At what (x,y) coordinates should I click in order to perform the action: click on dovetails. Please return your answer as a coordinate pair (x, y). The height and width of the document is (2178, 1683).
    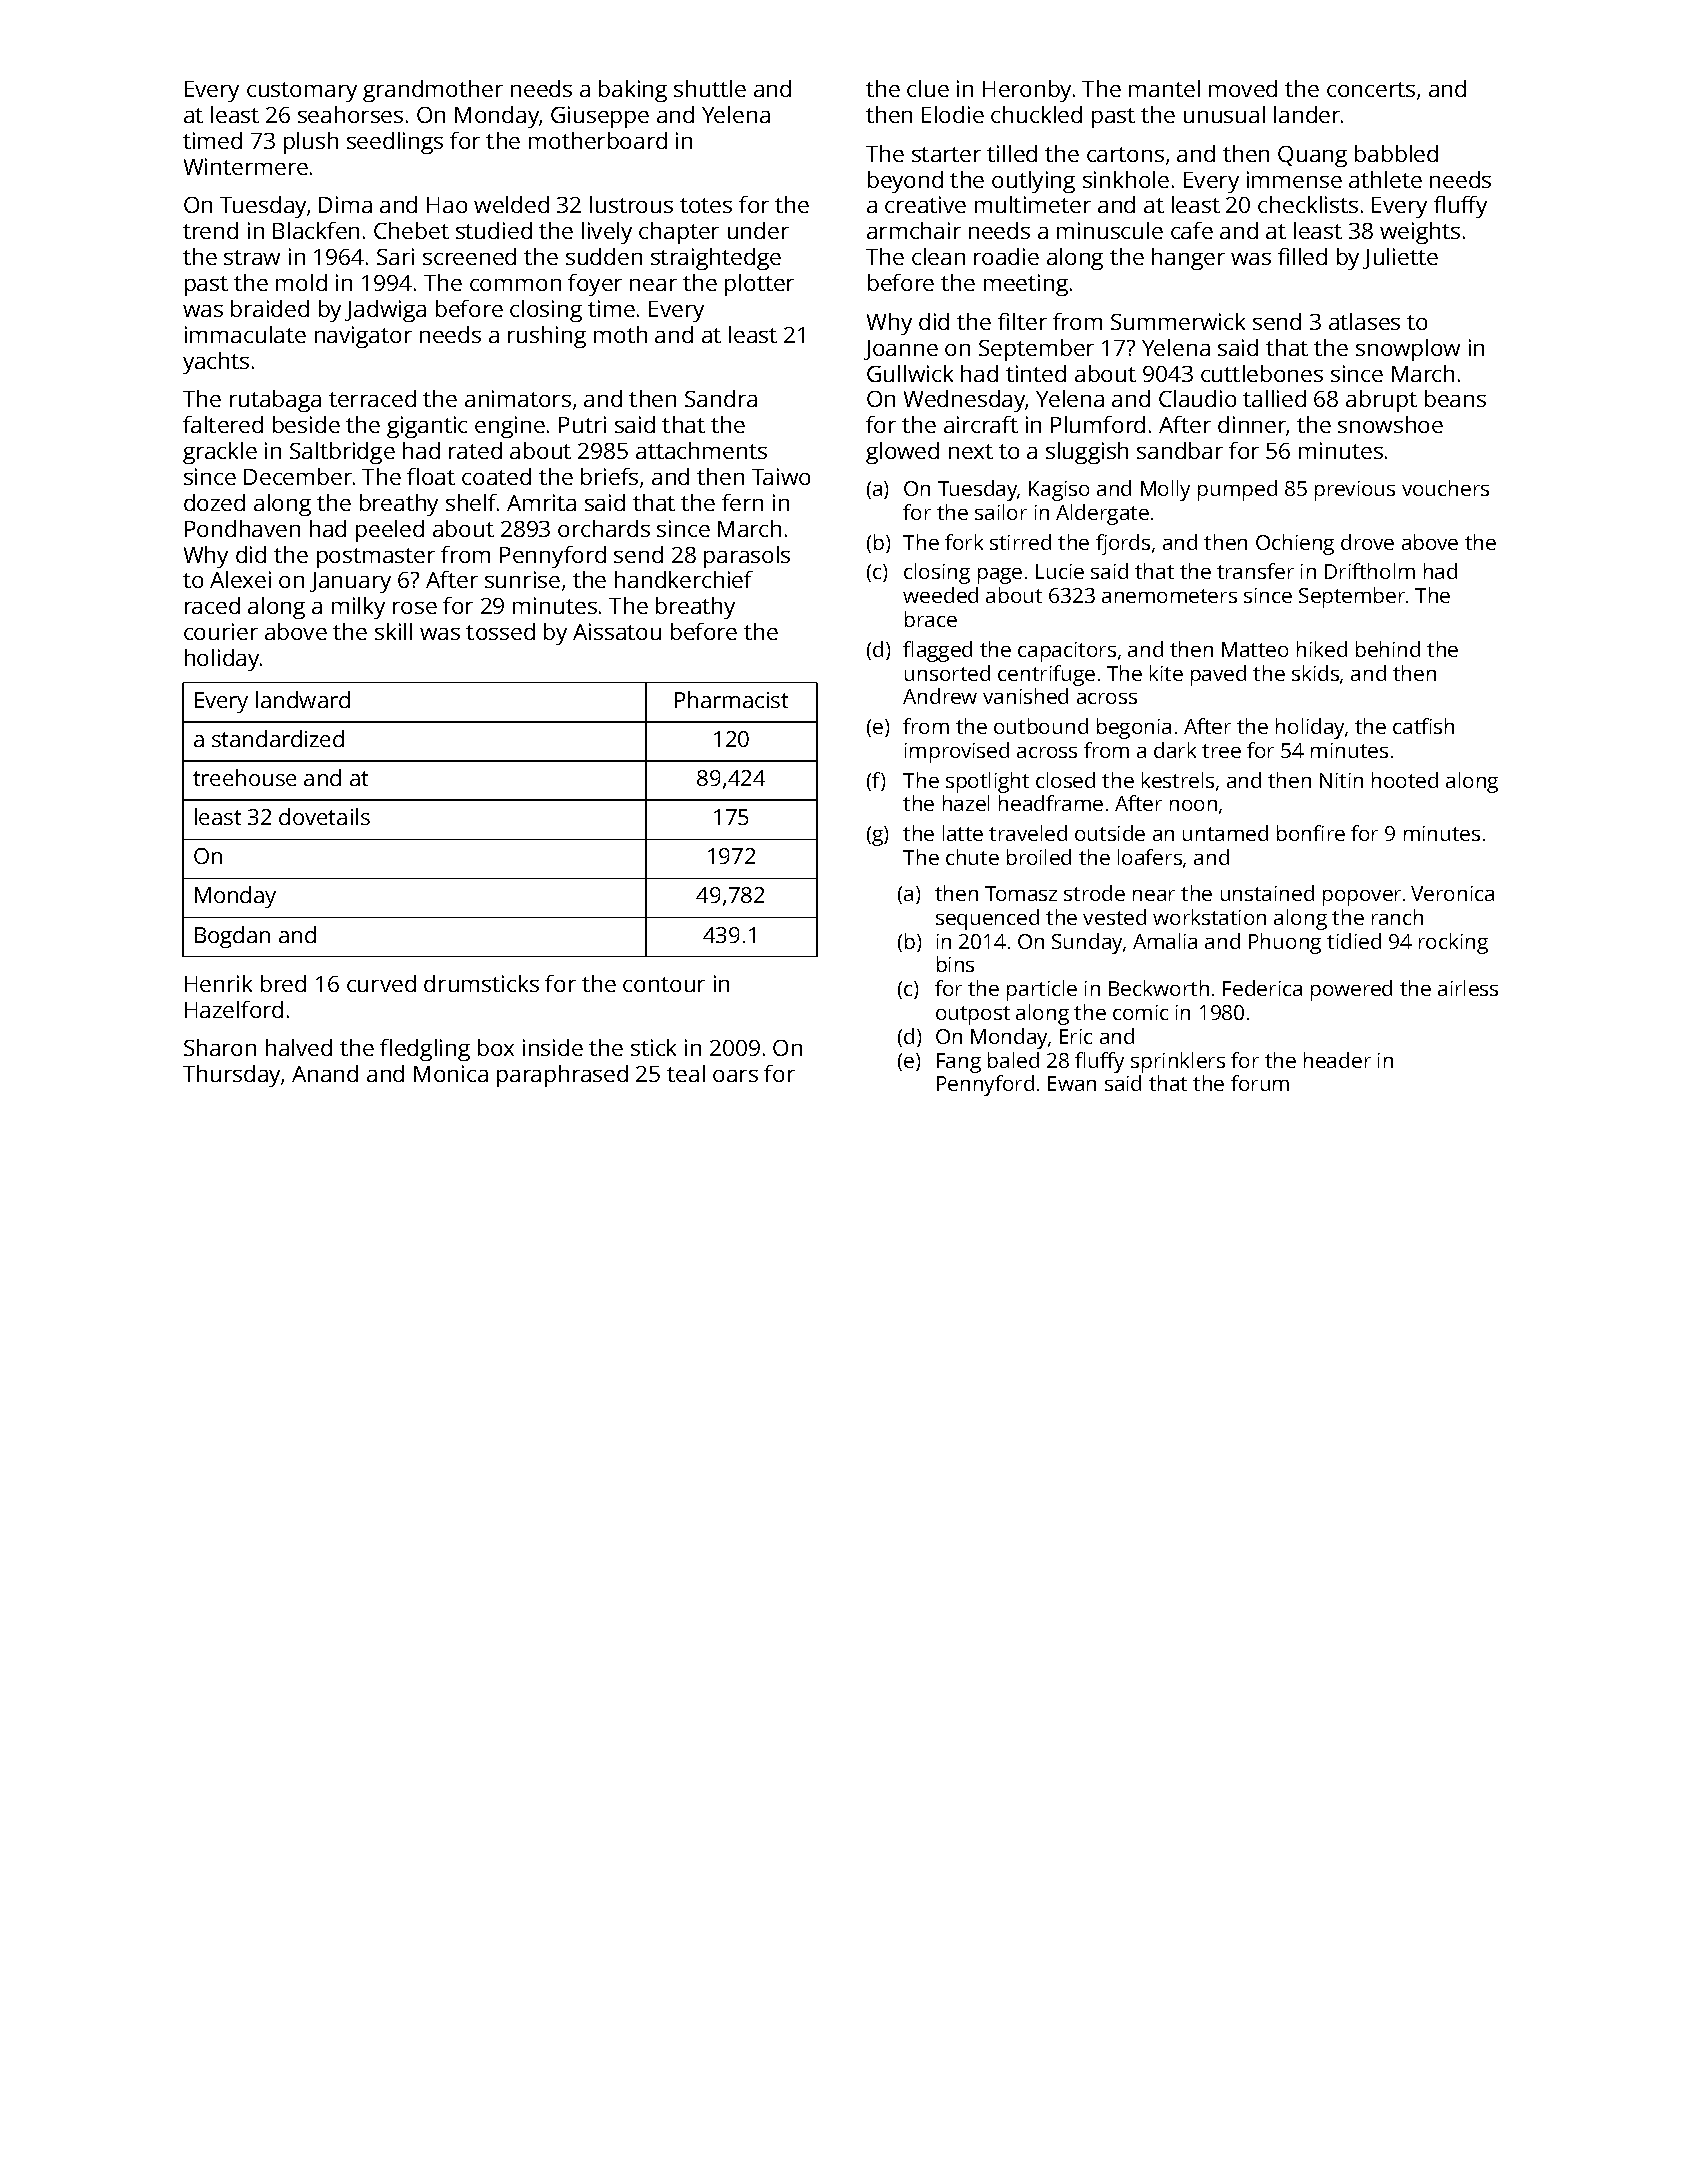
    Looking at the image, I should click on (324, 816).
